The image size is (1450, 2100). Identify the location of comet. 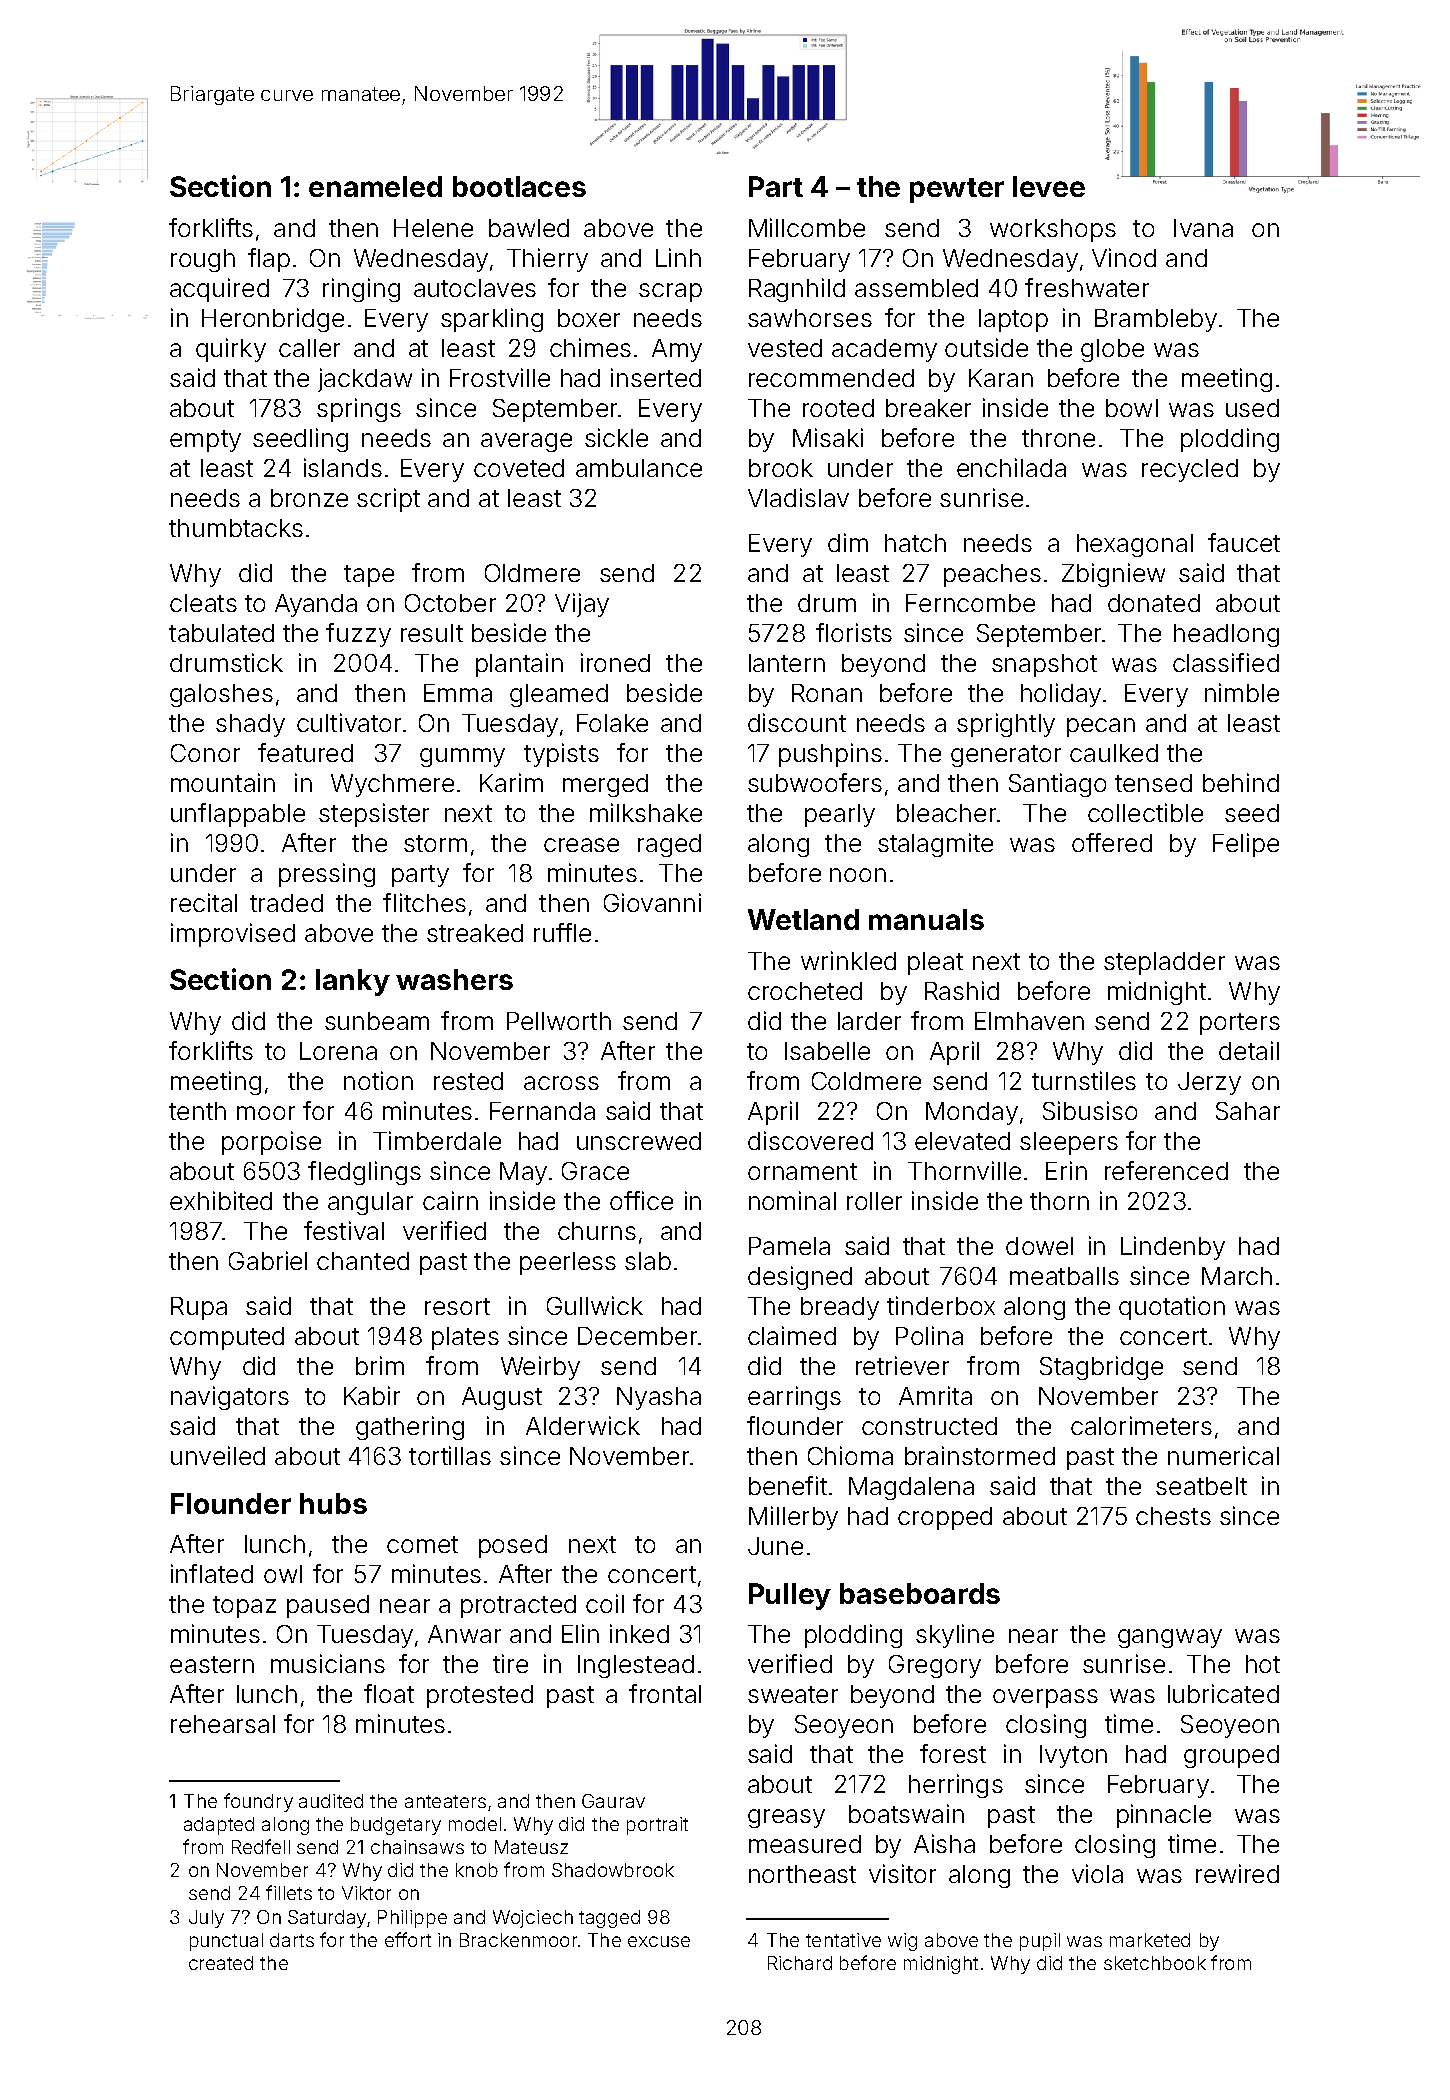
(422, 1544).
